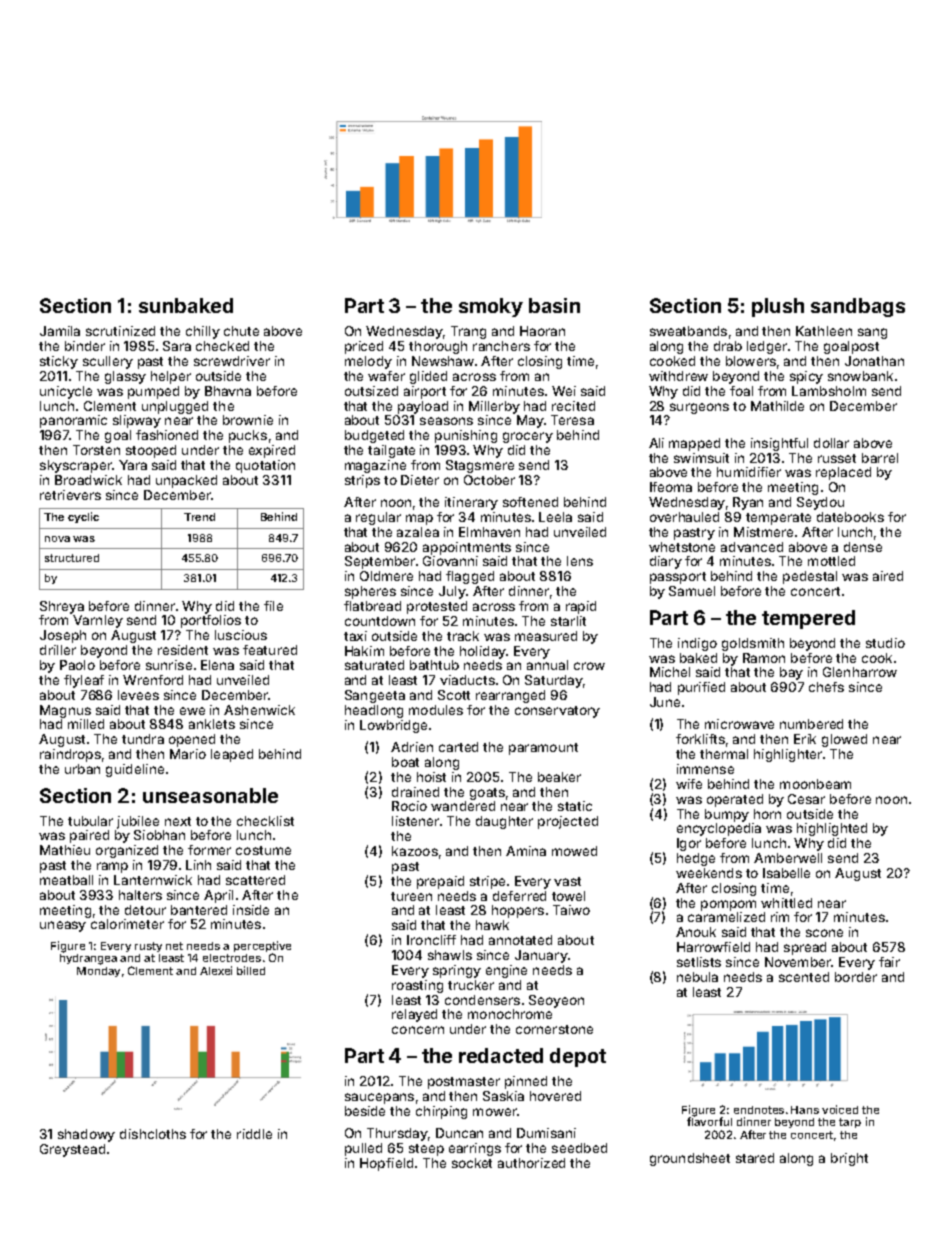 The width and height of the page is (952, 1233). What do you see at coordinates (491, 307) in the page?
I see `smoky` at bounding box center [491, 307].
